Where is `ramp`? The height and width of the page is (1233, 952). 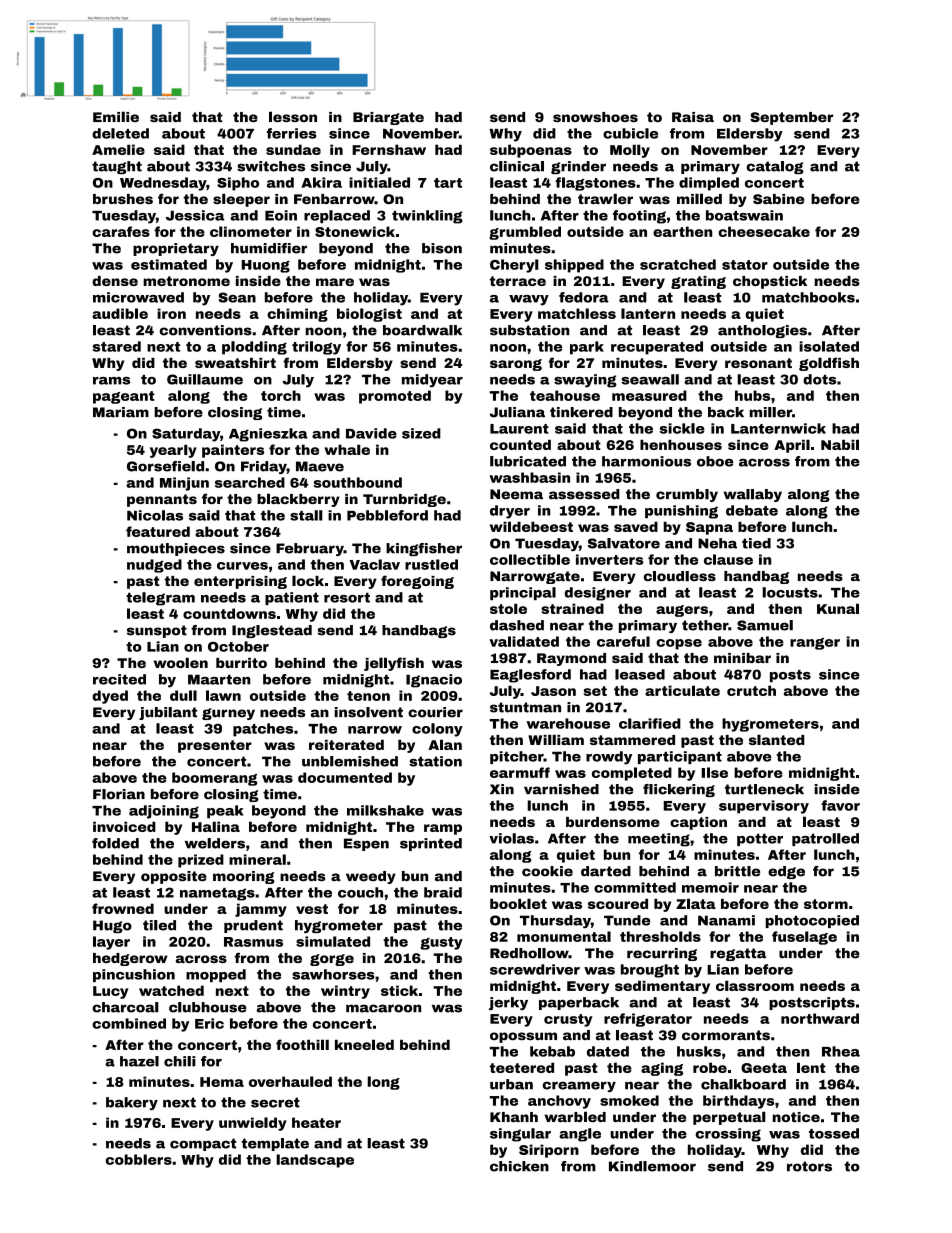
ramp is located at coordinates (443, 829).
